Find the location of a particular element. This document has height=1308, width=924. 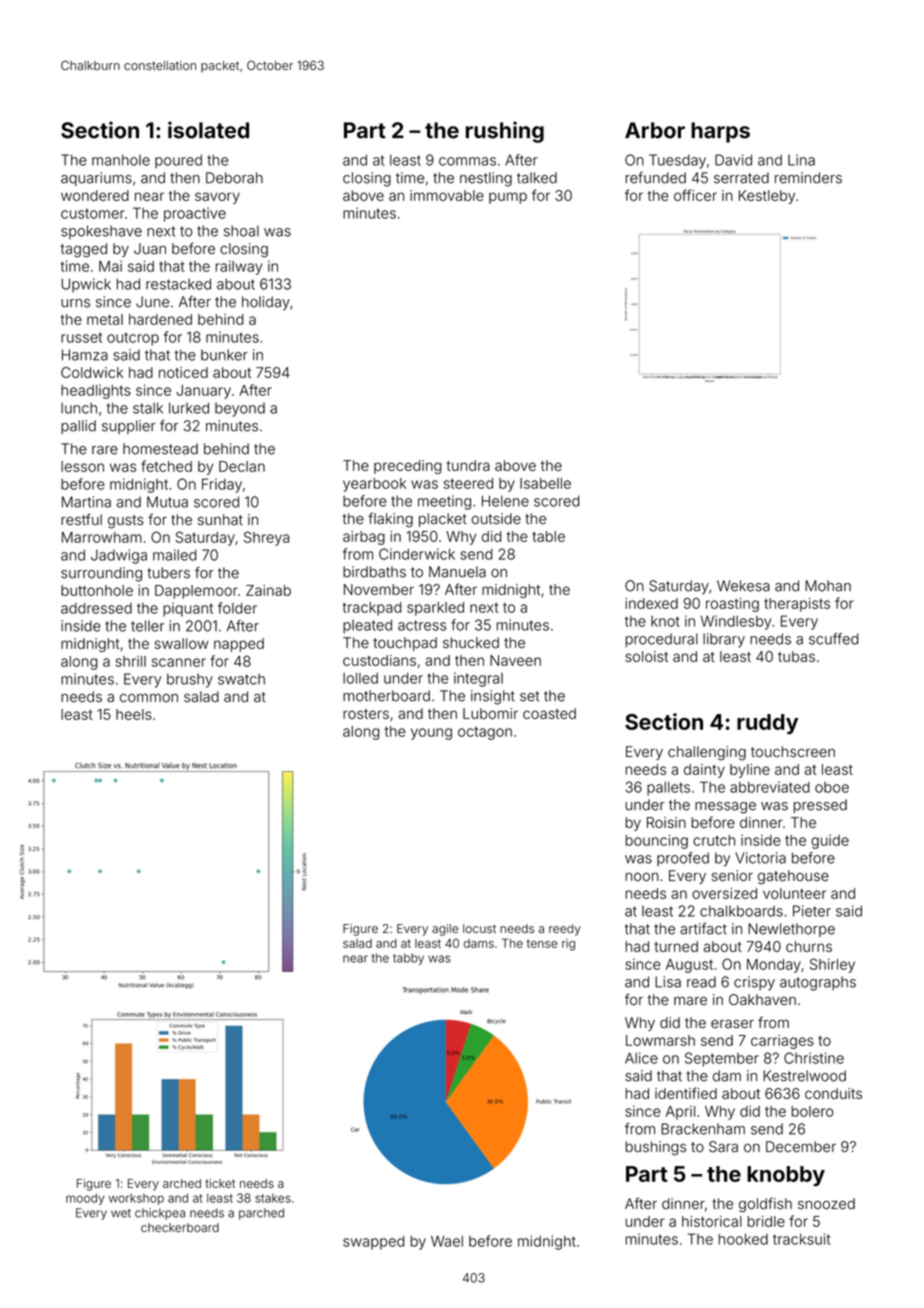

moody is located at coordinates (85, 1199).
